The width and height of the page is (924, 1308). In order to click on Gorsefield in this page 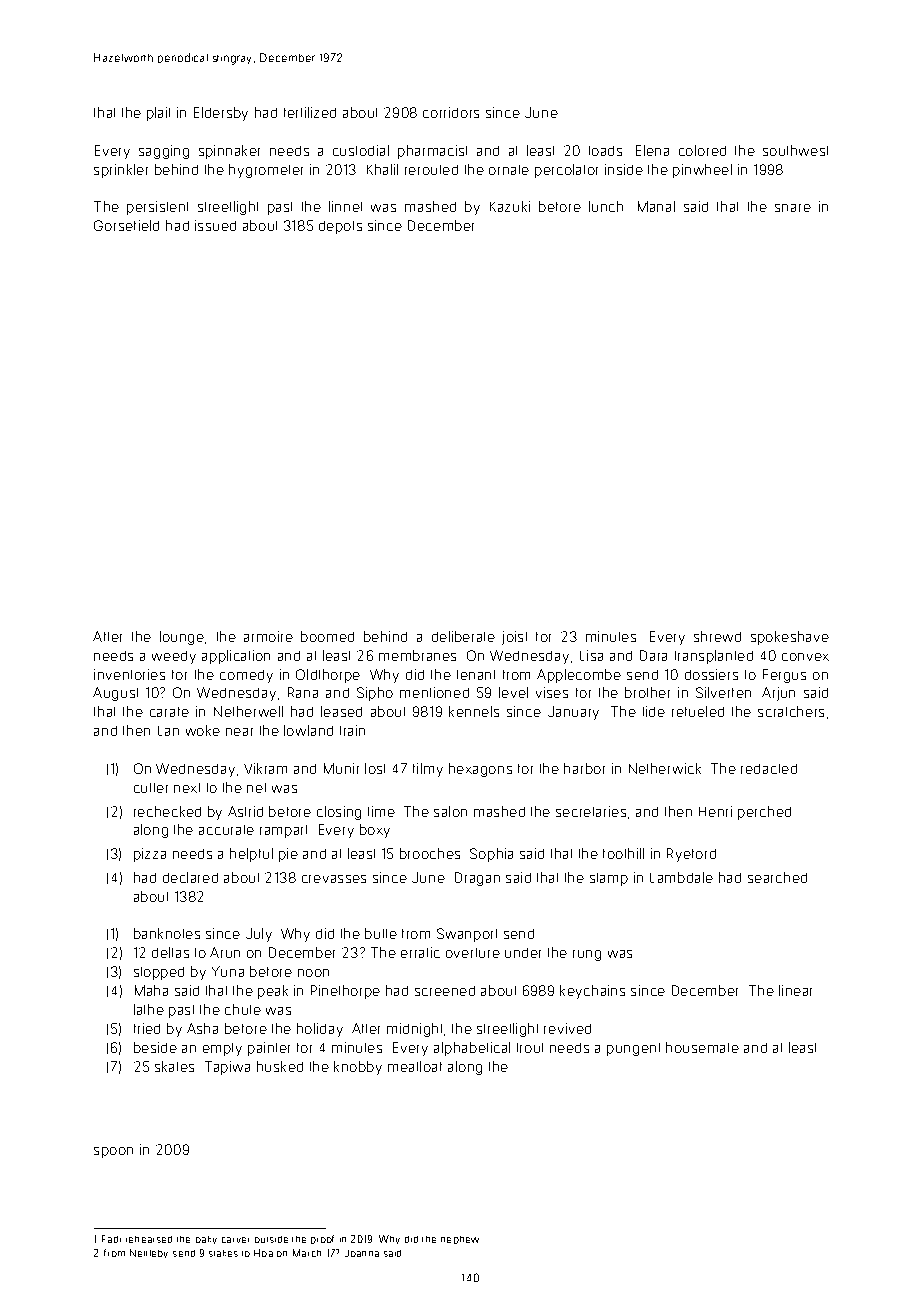, I will do `click(126, 225)`.
